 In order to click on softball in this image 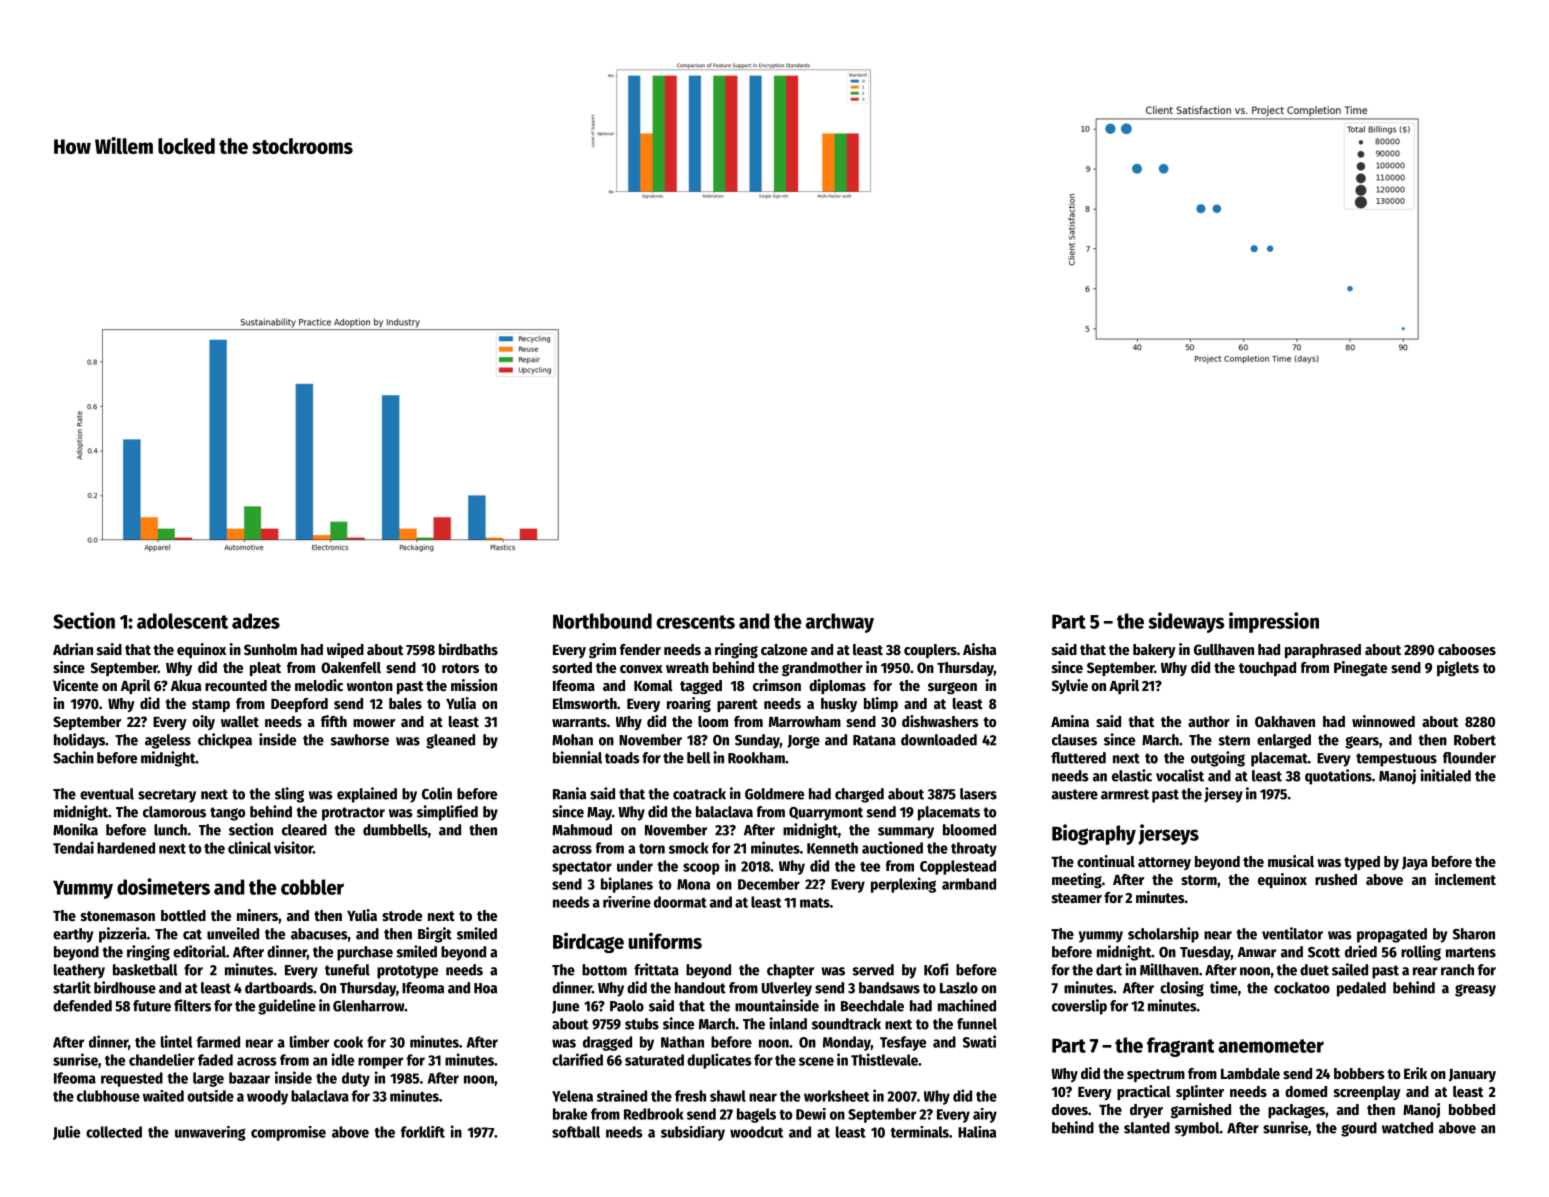, I will do `click(576, 1132)`.
